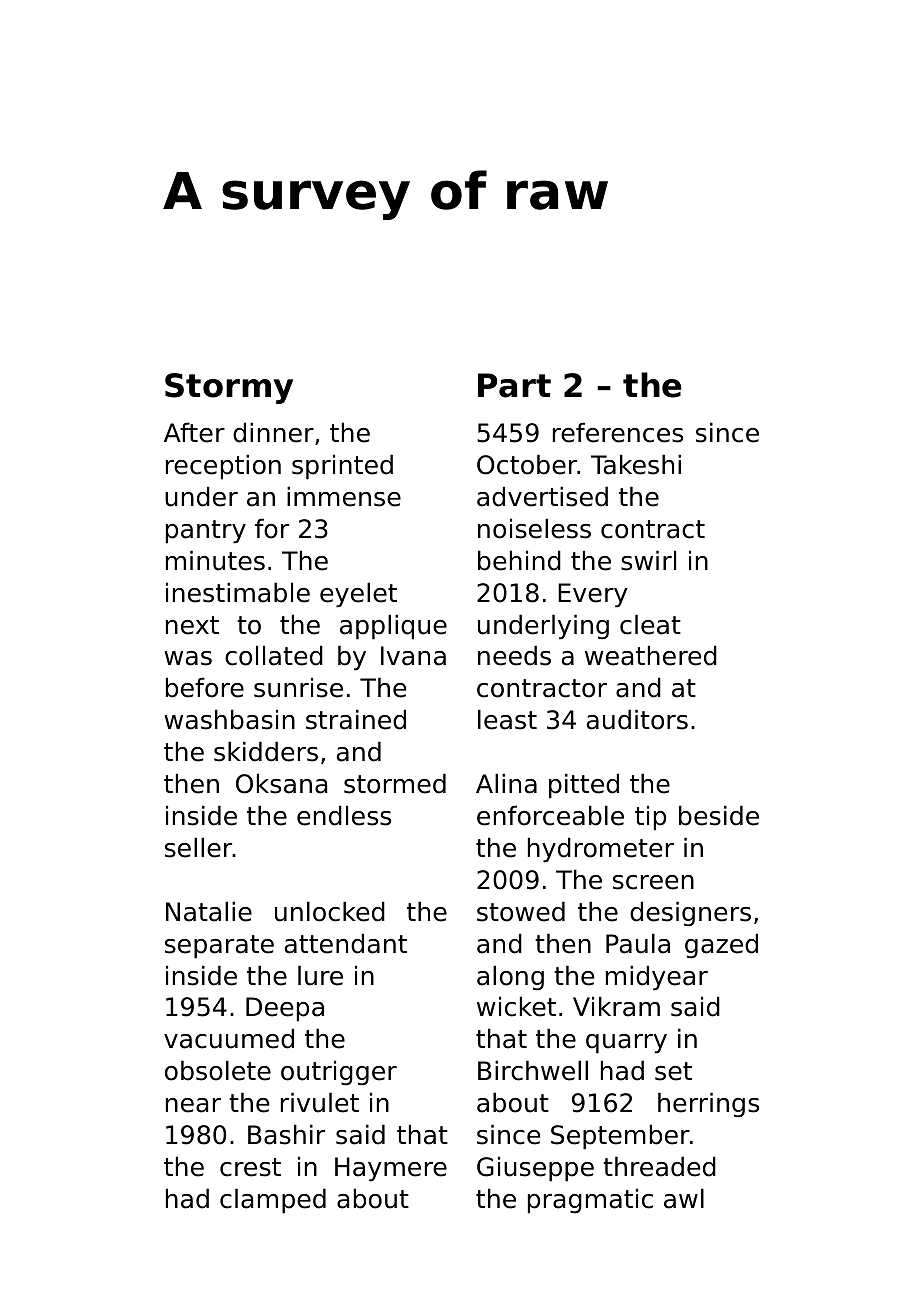 The width and height of the page is (924, 1311). What do you see at coordinates (250, 1167) in the page?
I see `crest` at bounding box center [250, 1167].
